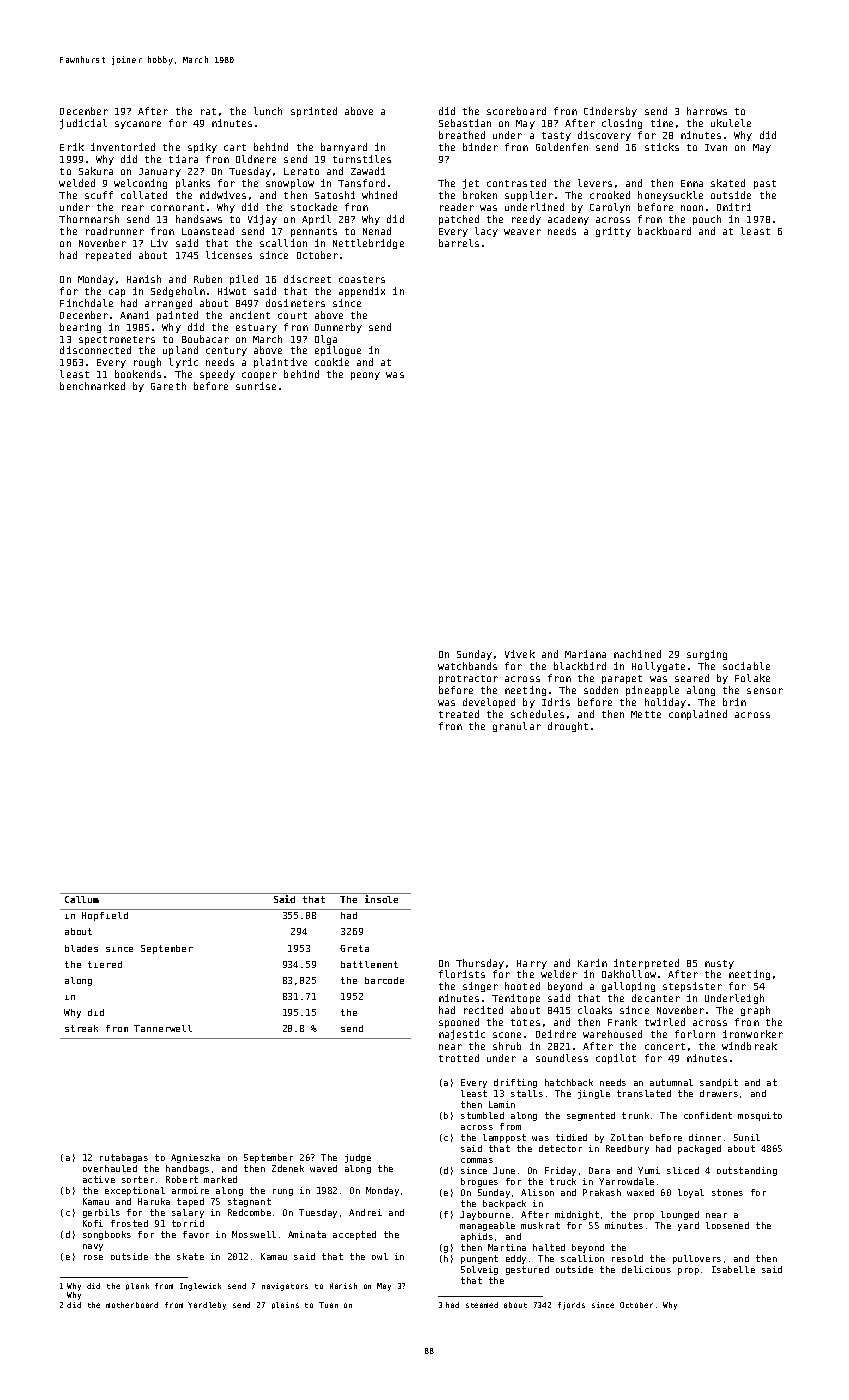 The height and width of the screenshot is (1400, 849). I want to click on gerbils, so click(101, 1213).
